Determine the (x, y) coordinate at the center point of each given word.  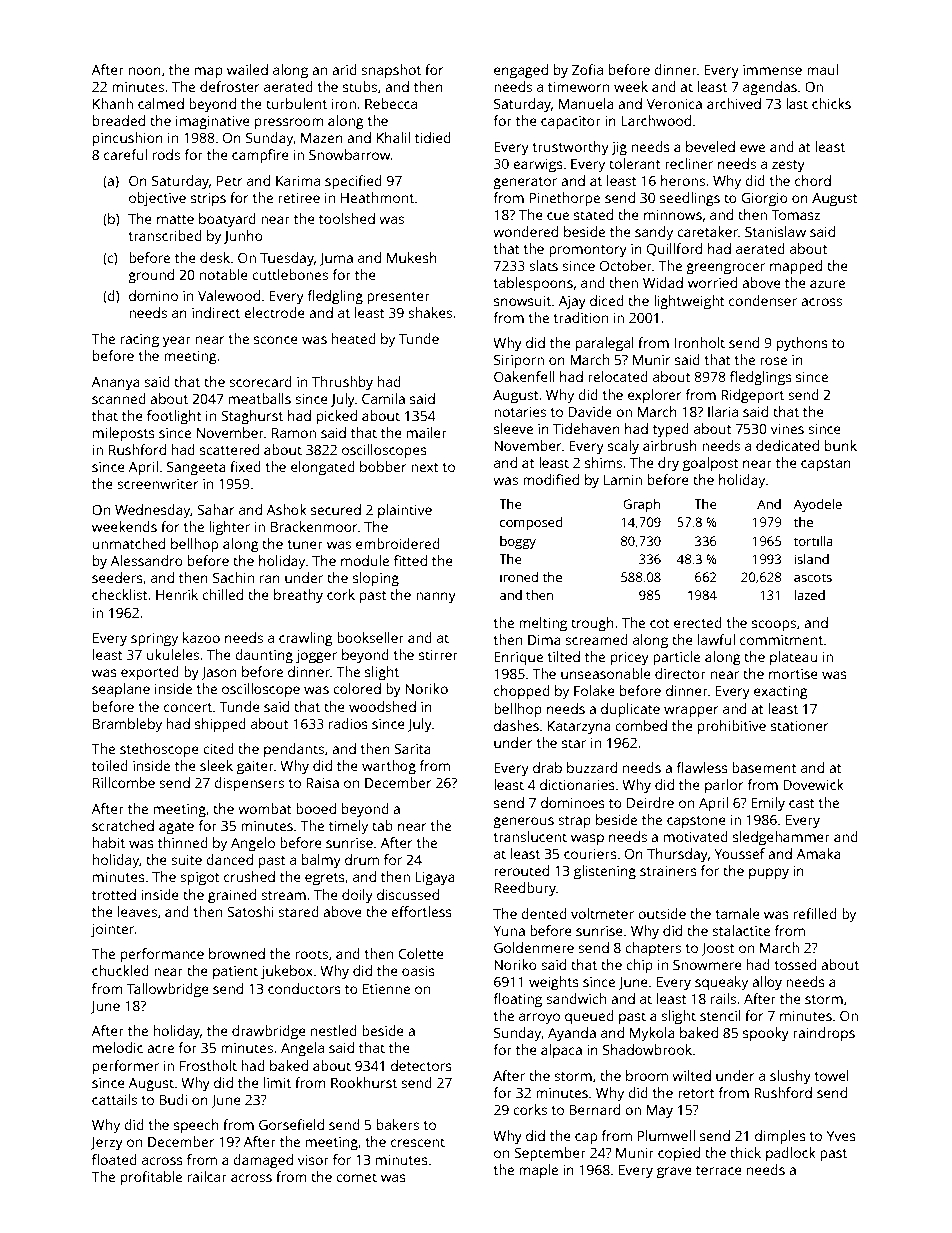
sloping (376, 579)
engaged (521, 71)
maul (822, 69)
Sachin (233, 577)
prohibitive (732, 727)
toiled (110, 765)
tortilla (813, 541)
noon (145, 71)
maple (538, 1171)
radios (348, 723)
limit (277, 1082)
